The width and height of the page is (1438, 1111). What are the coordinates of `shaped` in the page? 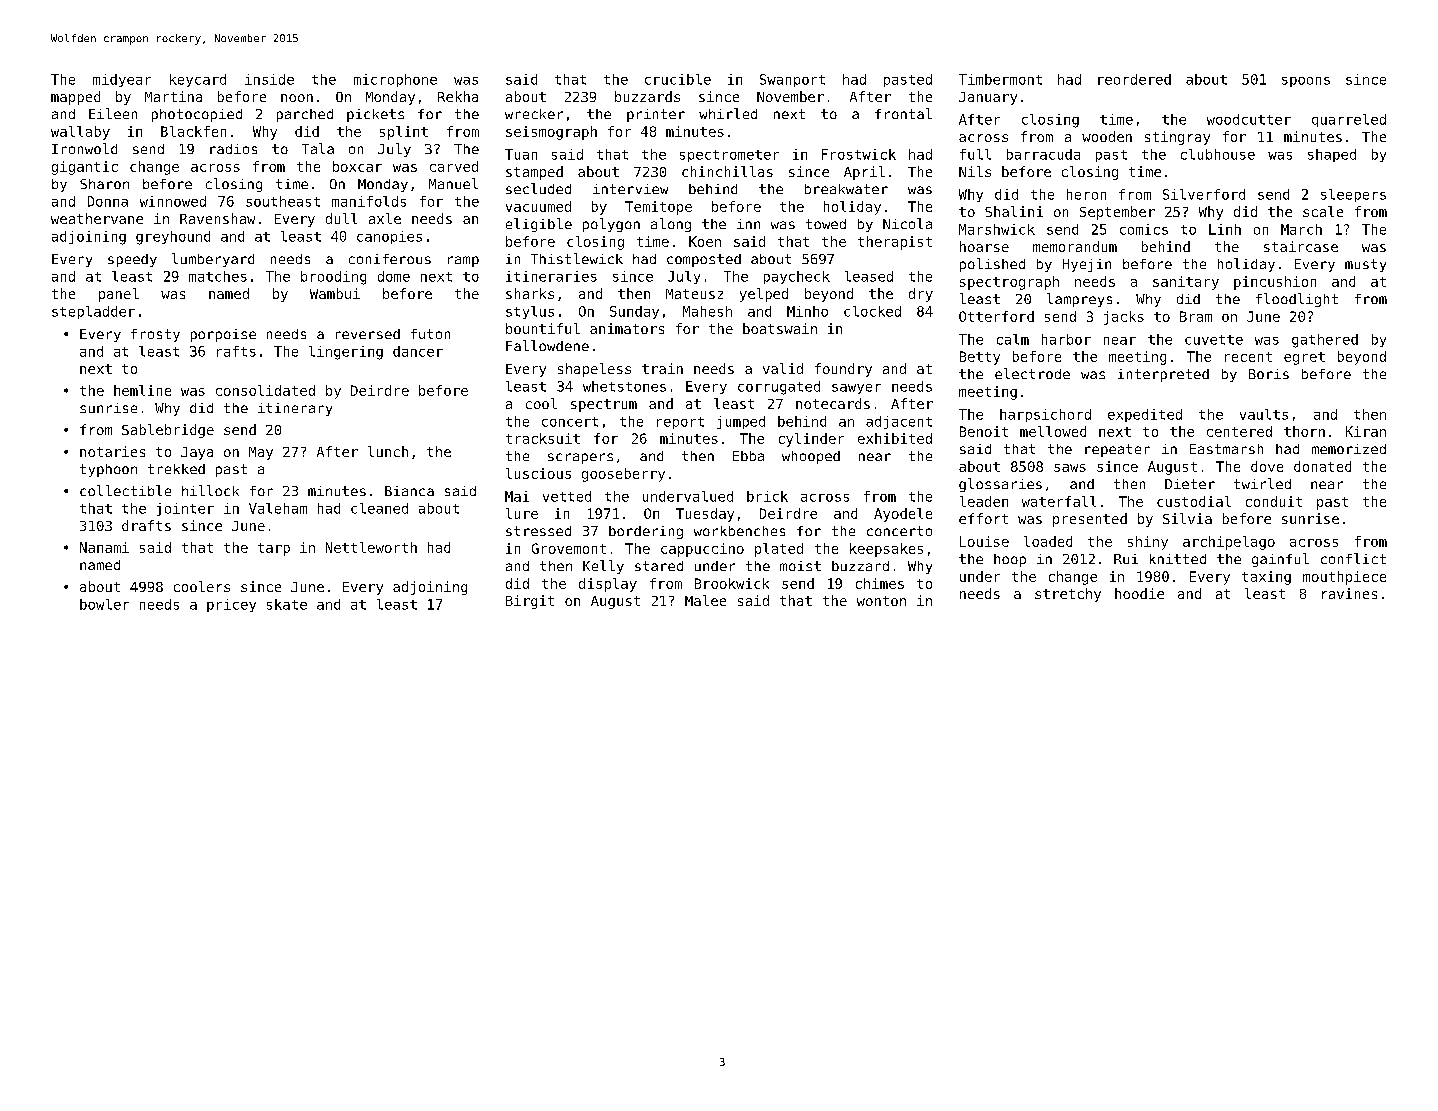 It's located at (1332, 155).
